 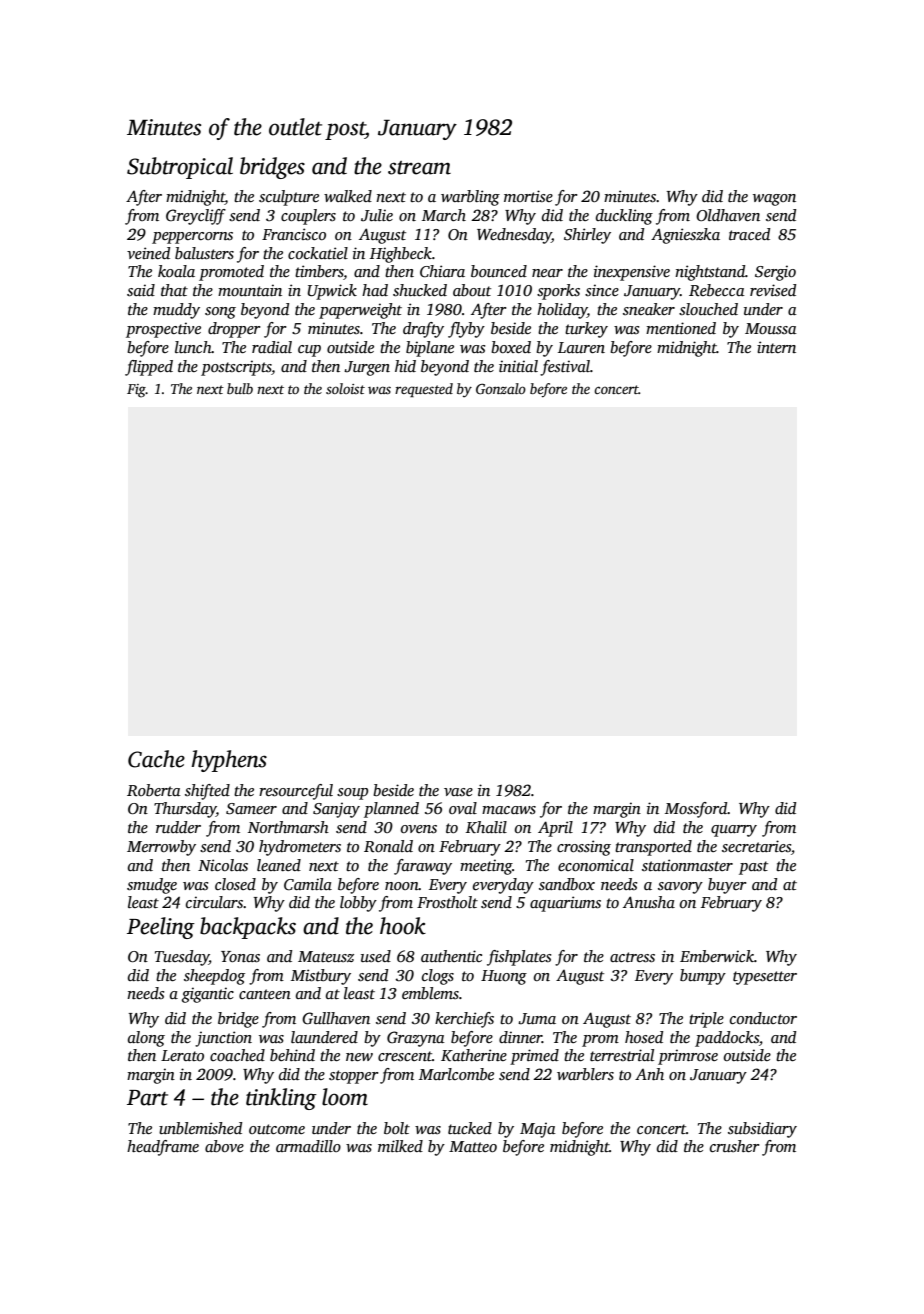 What do you see at coordinates (696, 810) in the screenshot?
I see `Mossford` at bounding box center [696, 810].
